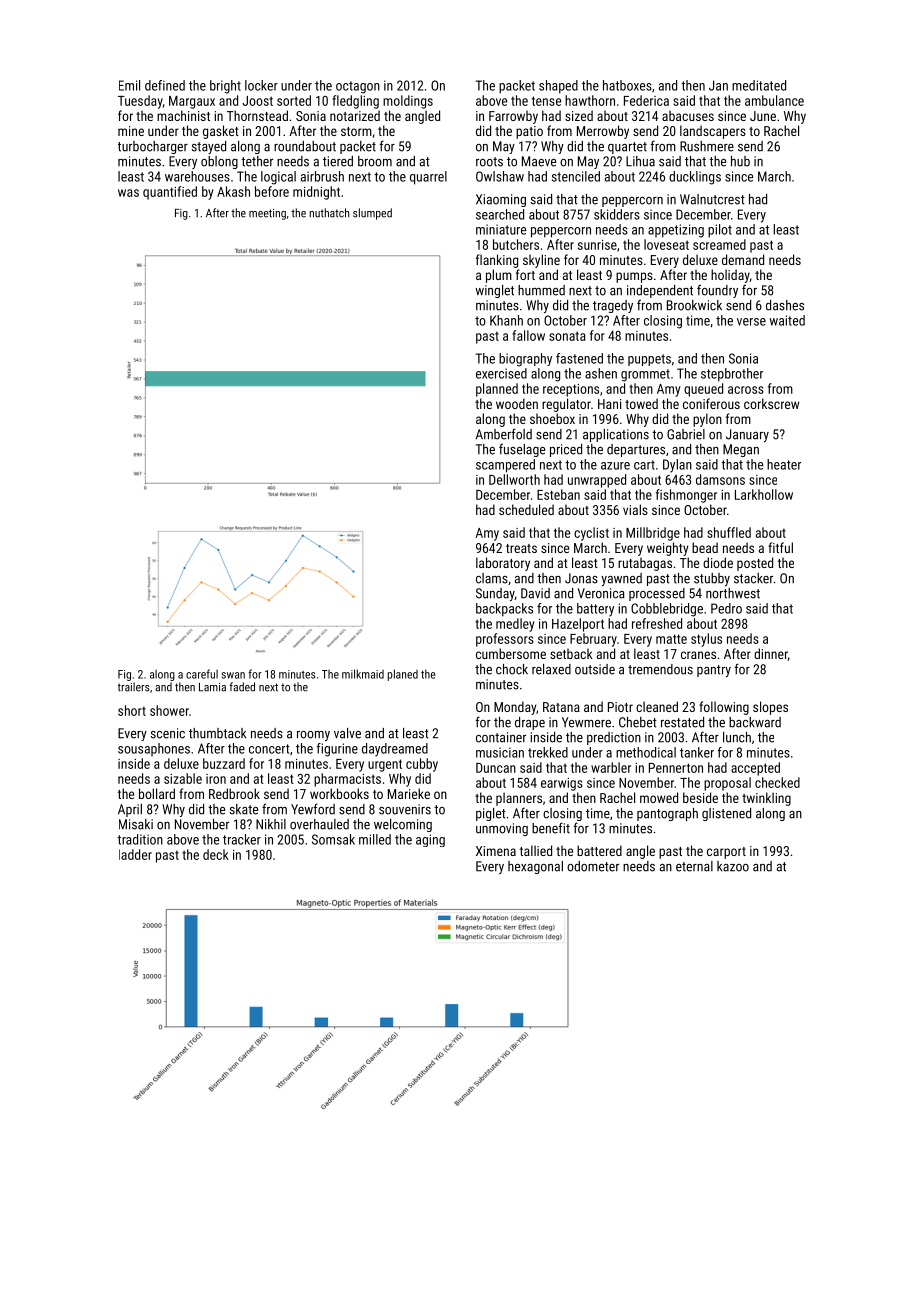 The width and height of the screenshot is (924, 1314). What do you see at coordinates (492, 578) in the screenshot?
I see `clams` at bounding box center [492, 578].
